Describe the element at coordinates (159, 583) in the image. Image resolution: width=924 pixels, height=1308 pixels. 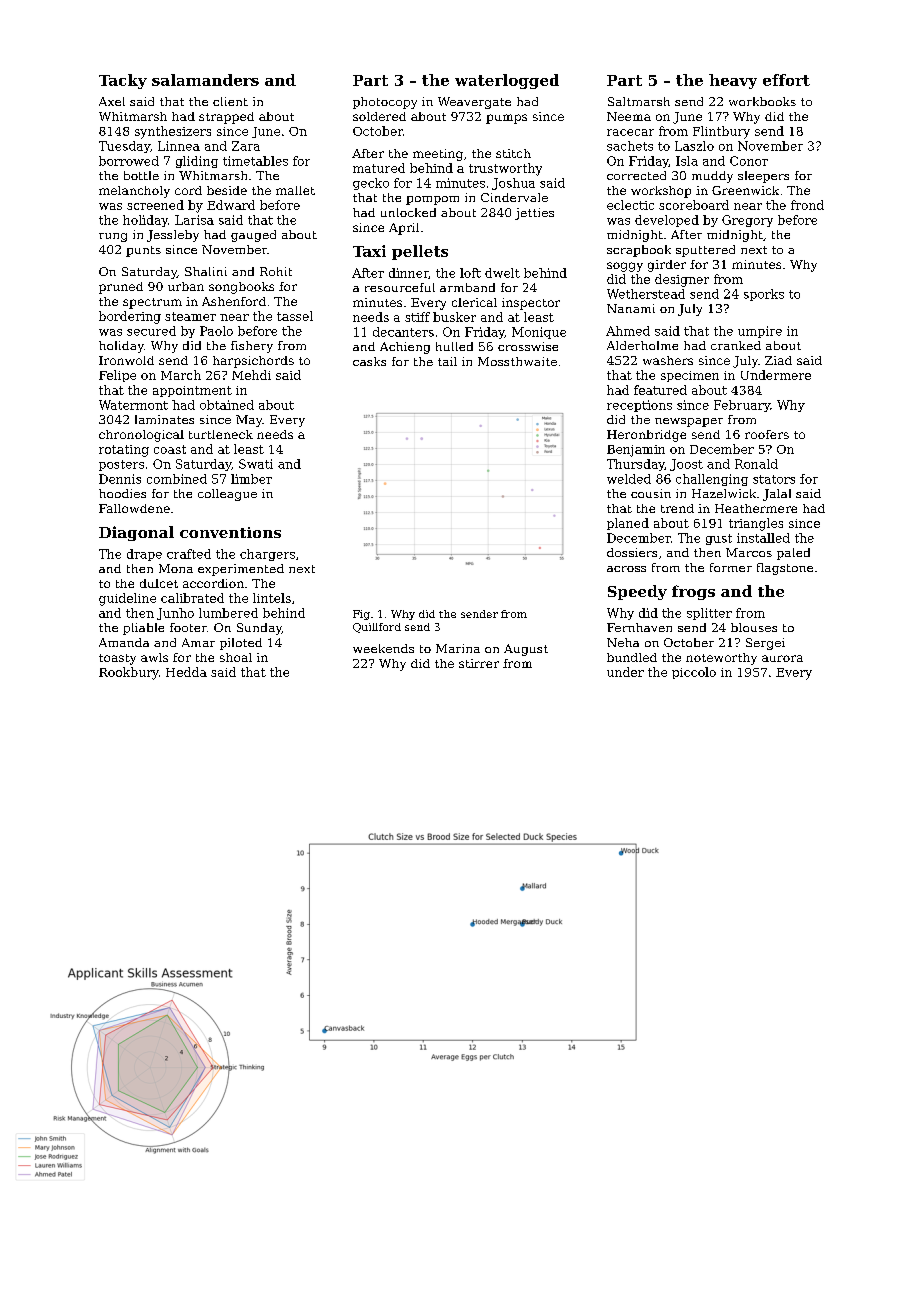
I see `dulcet` at that location.
